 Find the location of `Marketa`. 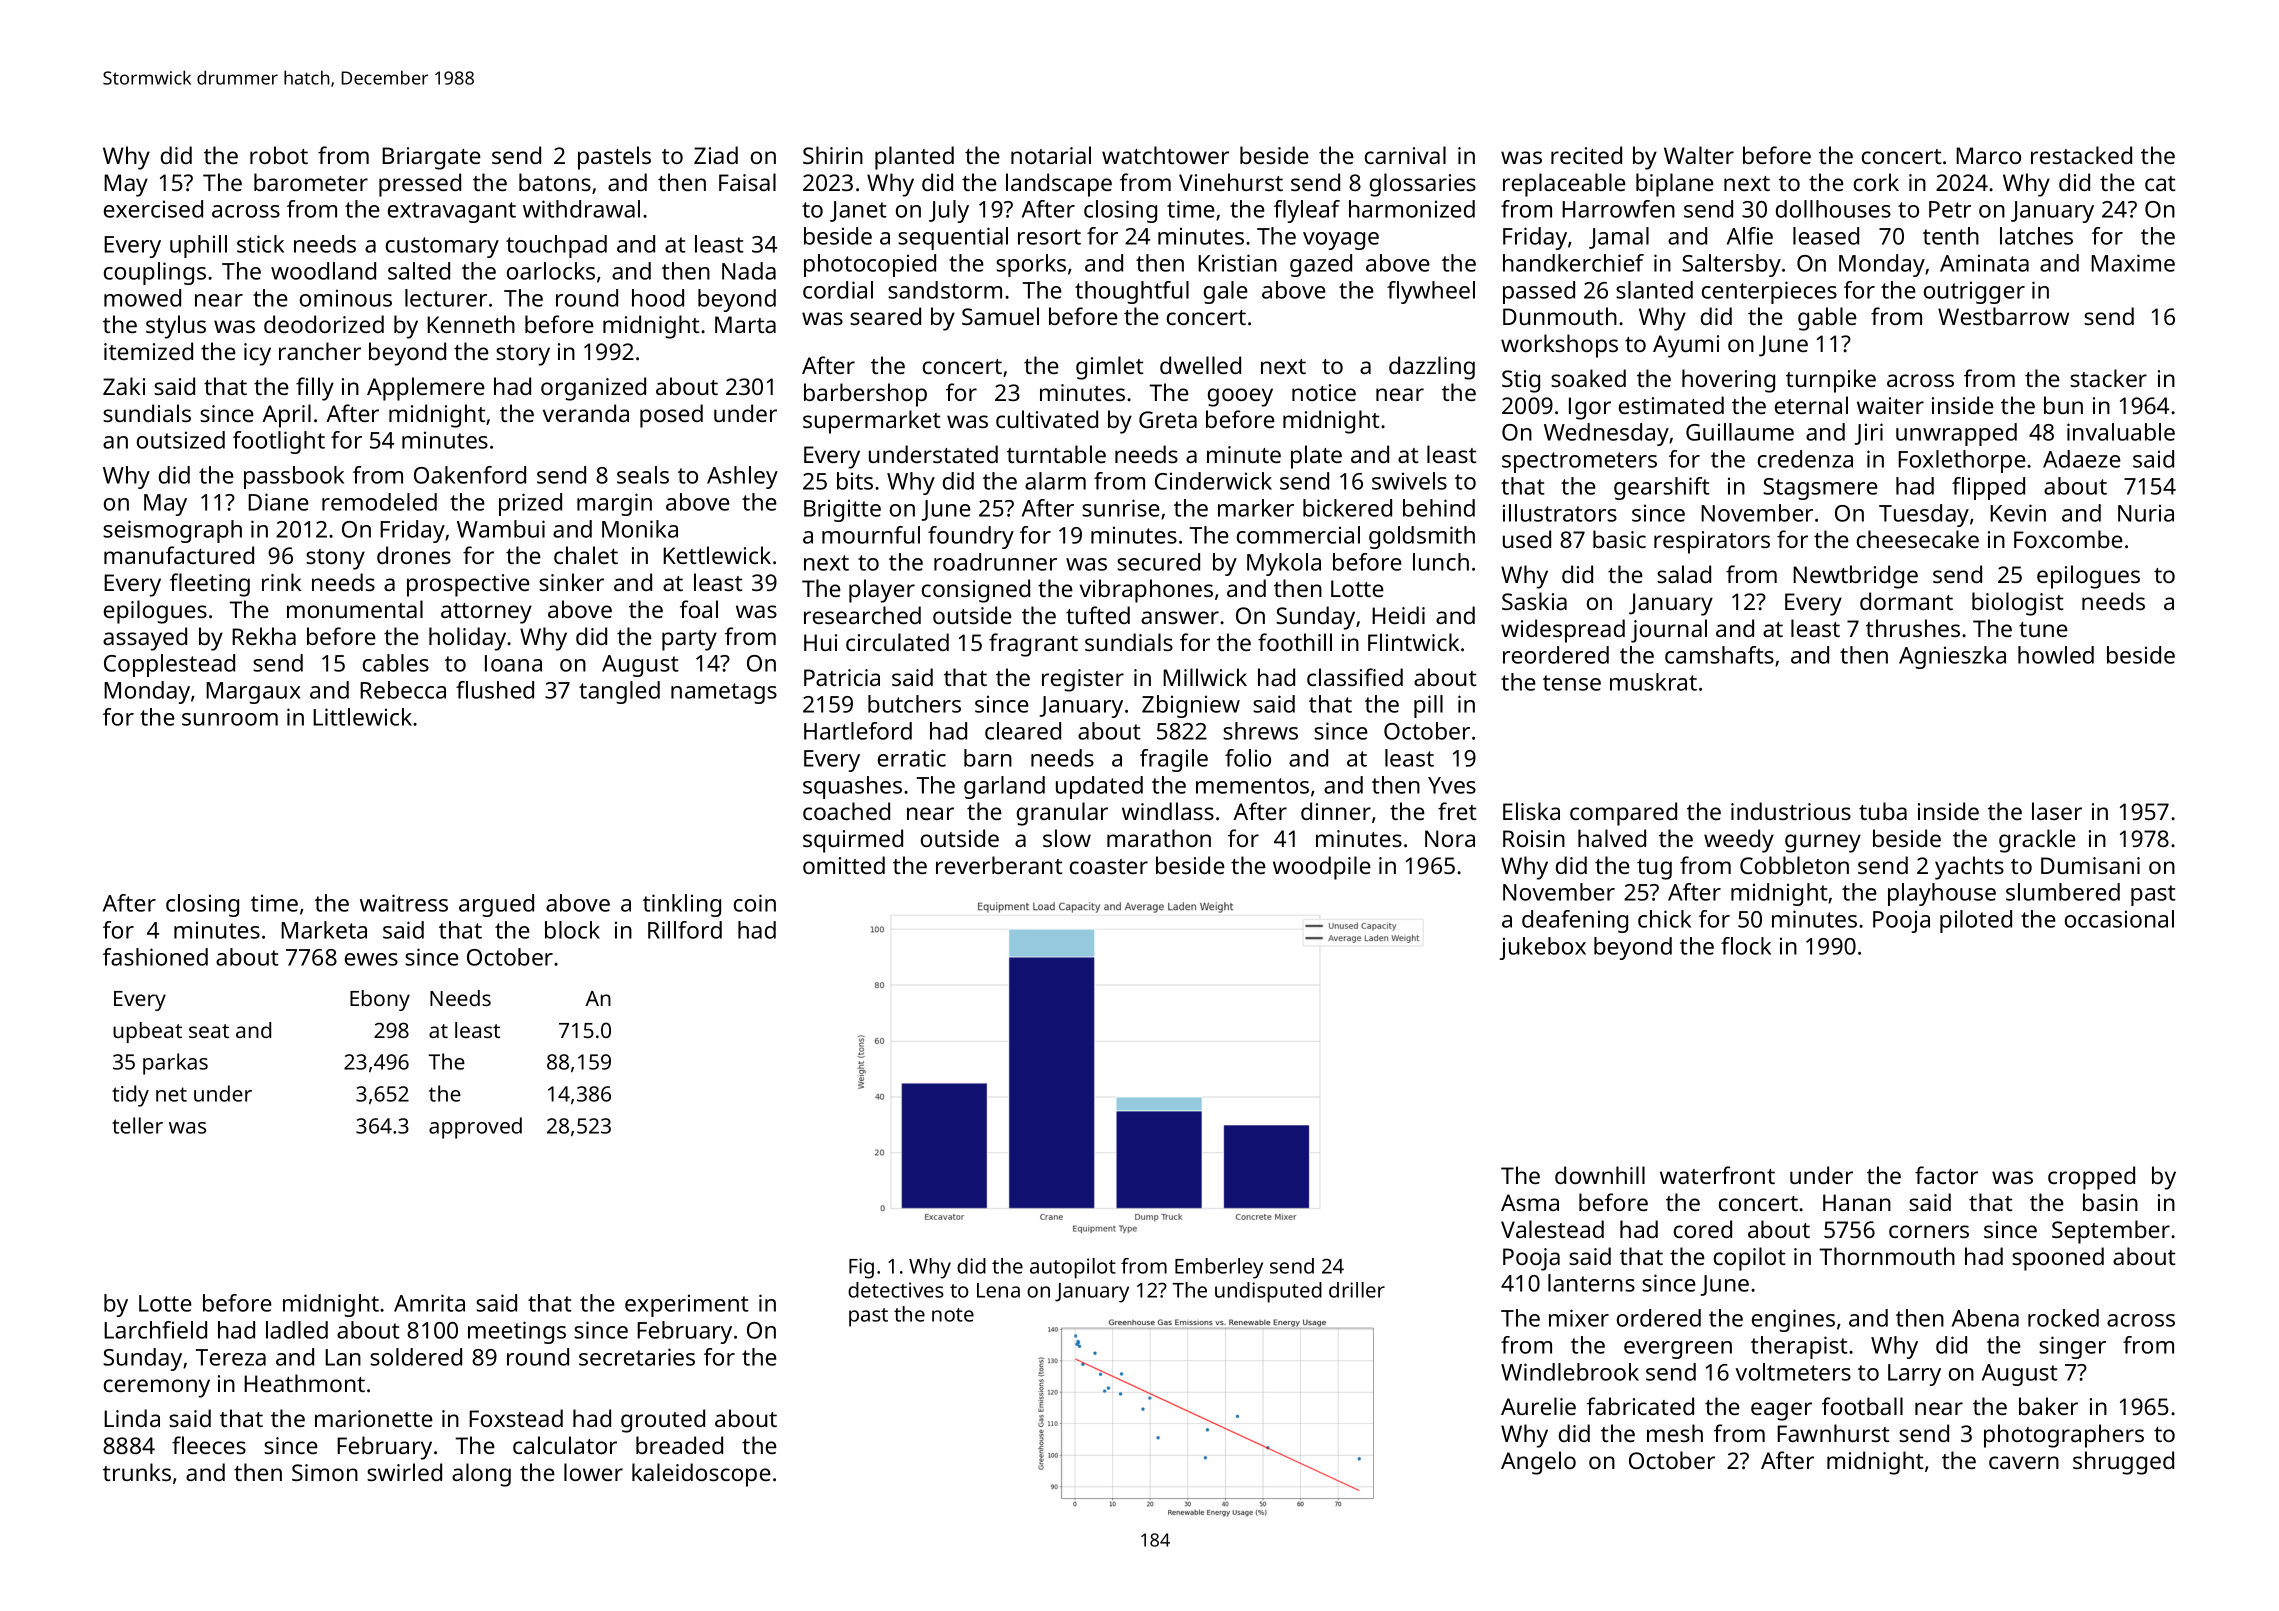

Marketa is located at coordinates (324, 930).
